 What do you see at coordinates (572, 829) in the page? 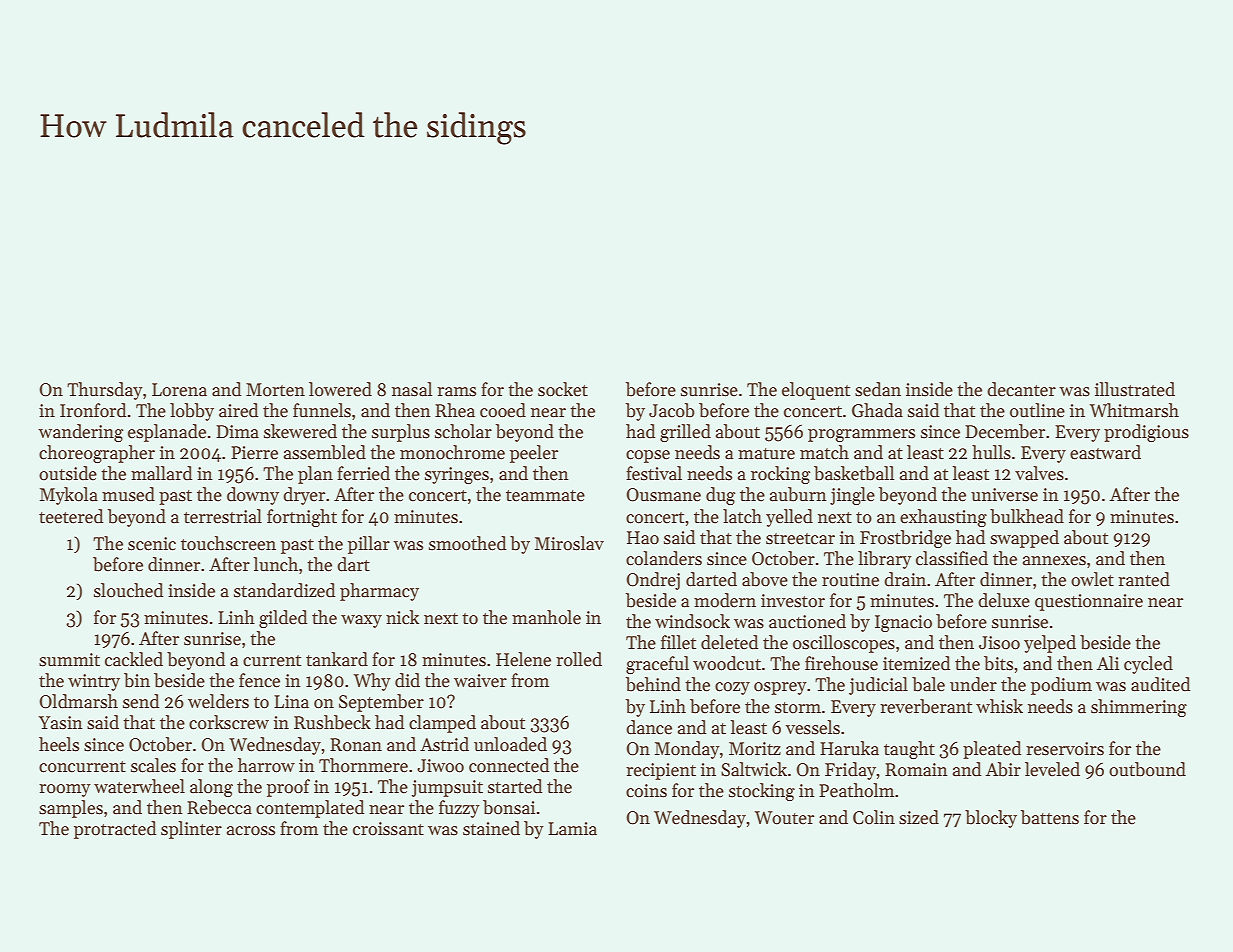
I see `Lamia` at bounding box center [572, 829].
